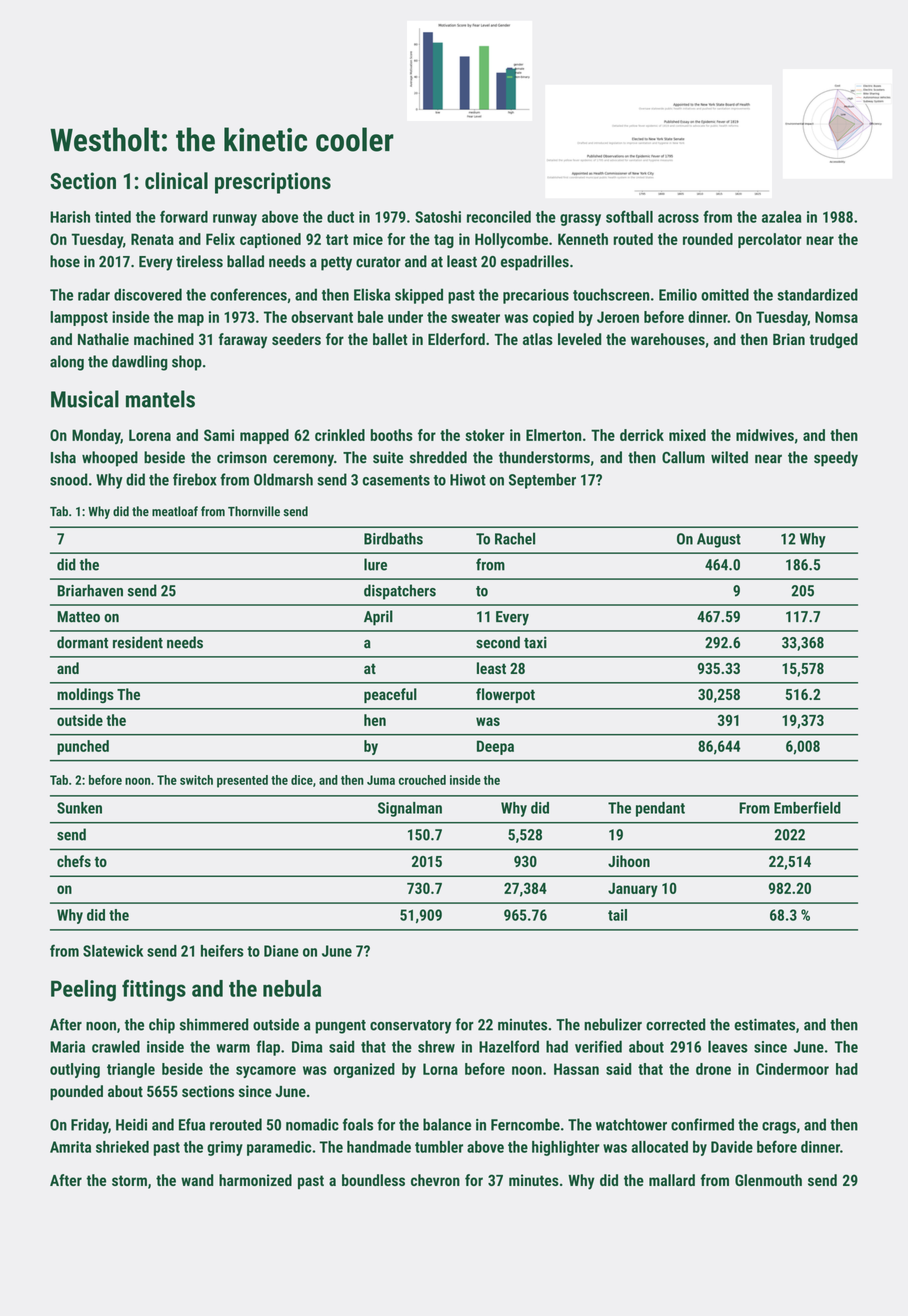  Describe the element at coordinates (281, 951) in the image. I see `Diane` at that location.
